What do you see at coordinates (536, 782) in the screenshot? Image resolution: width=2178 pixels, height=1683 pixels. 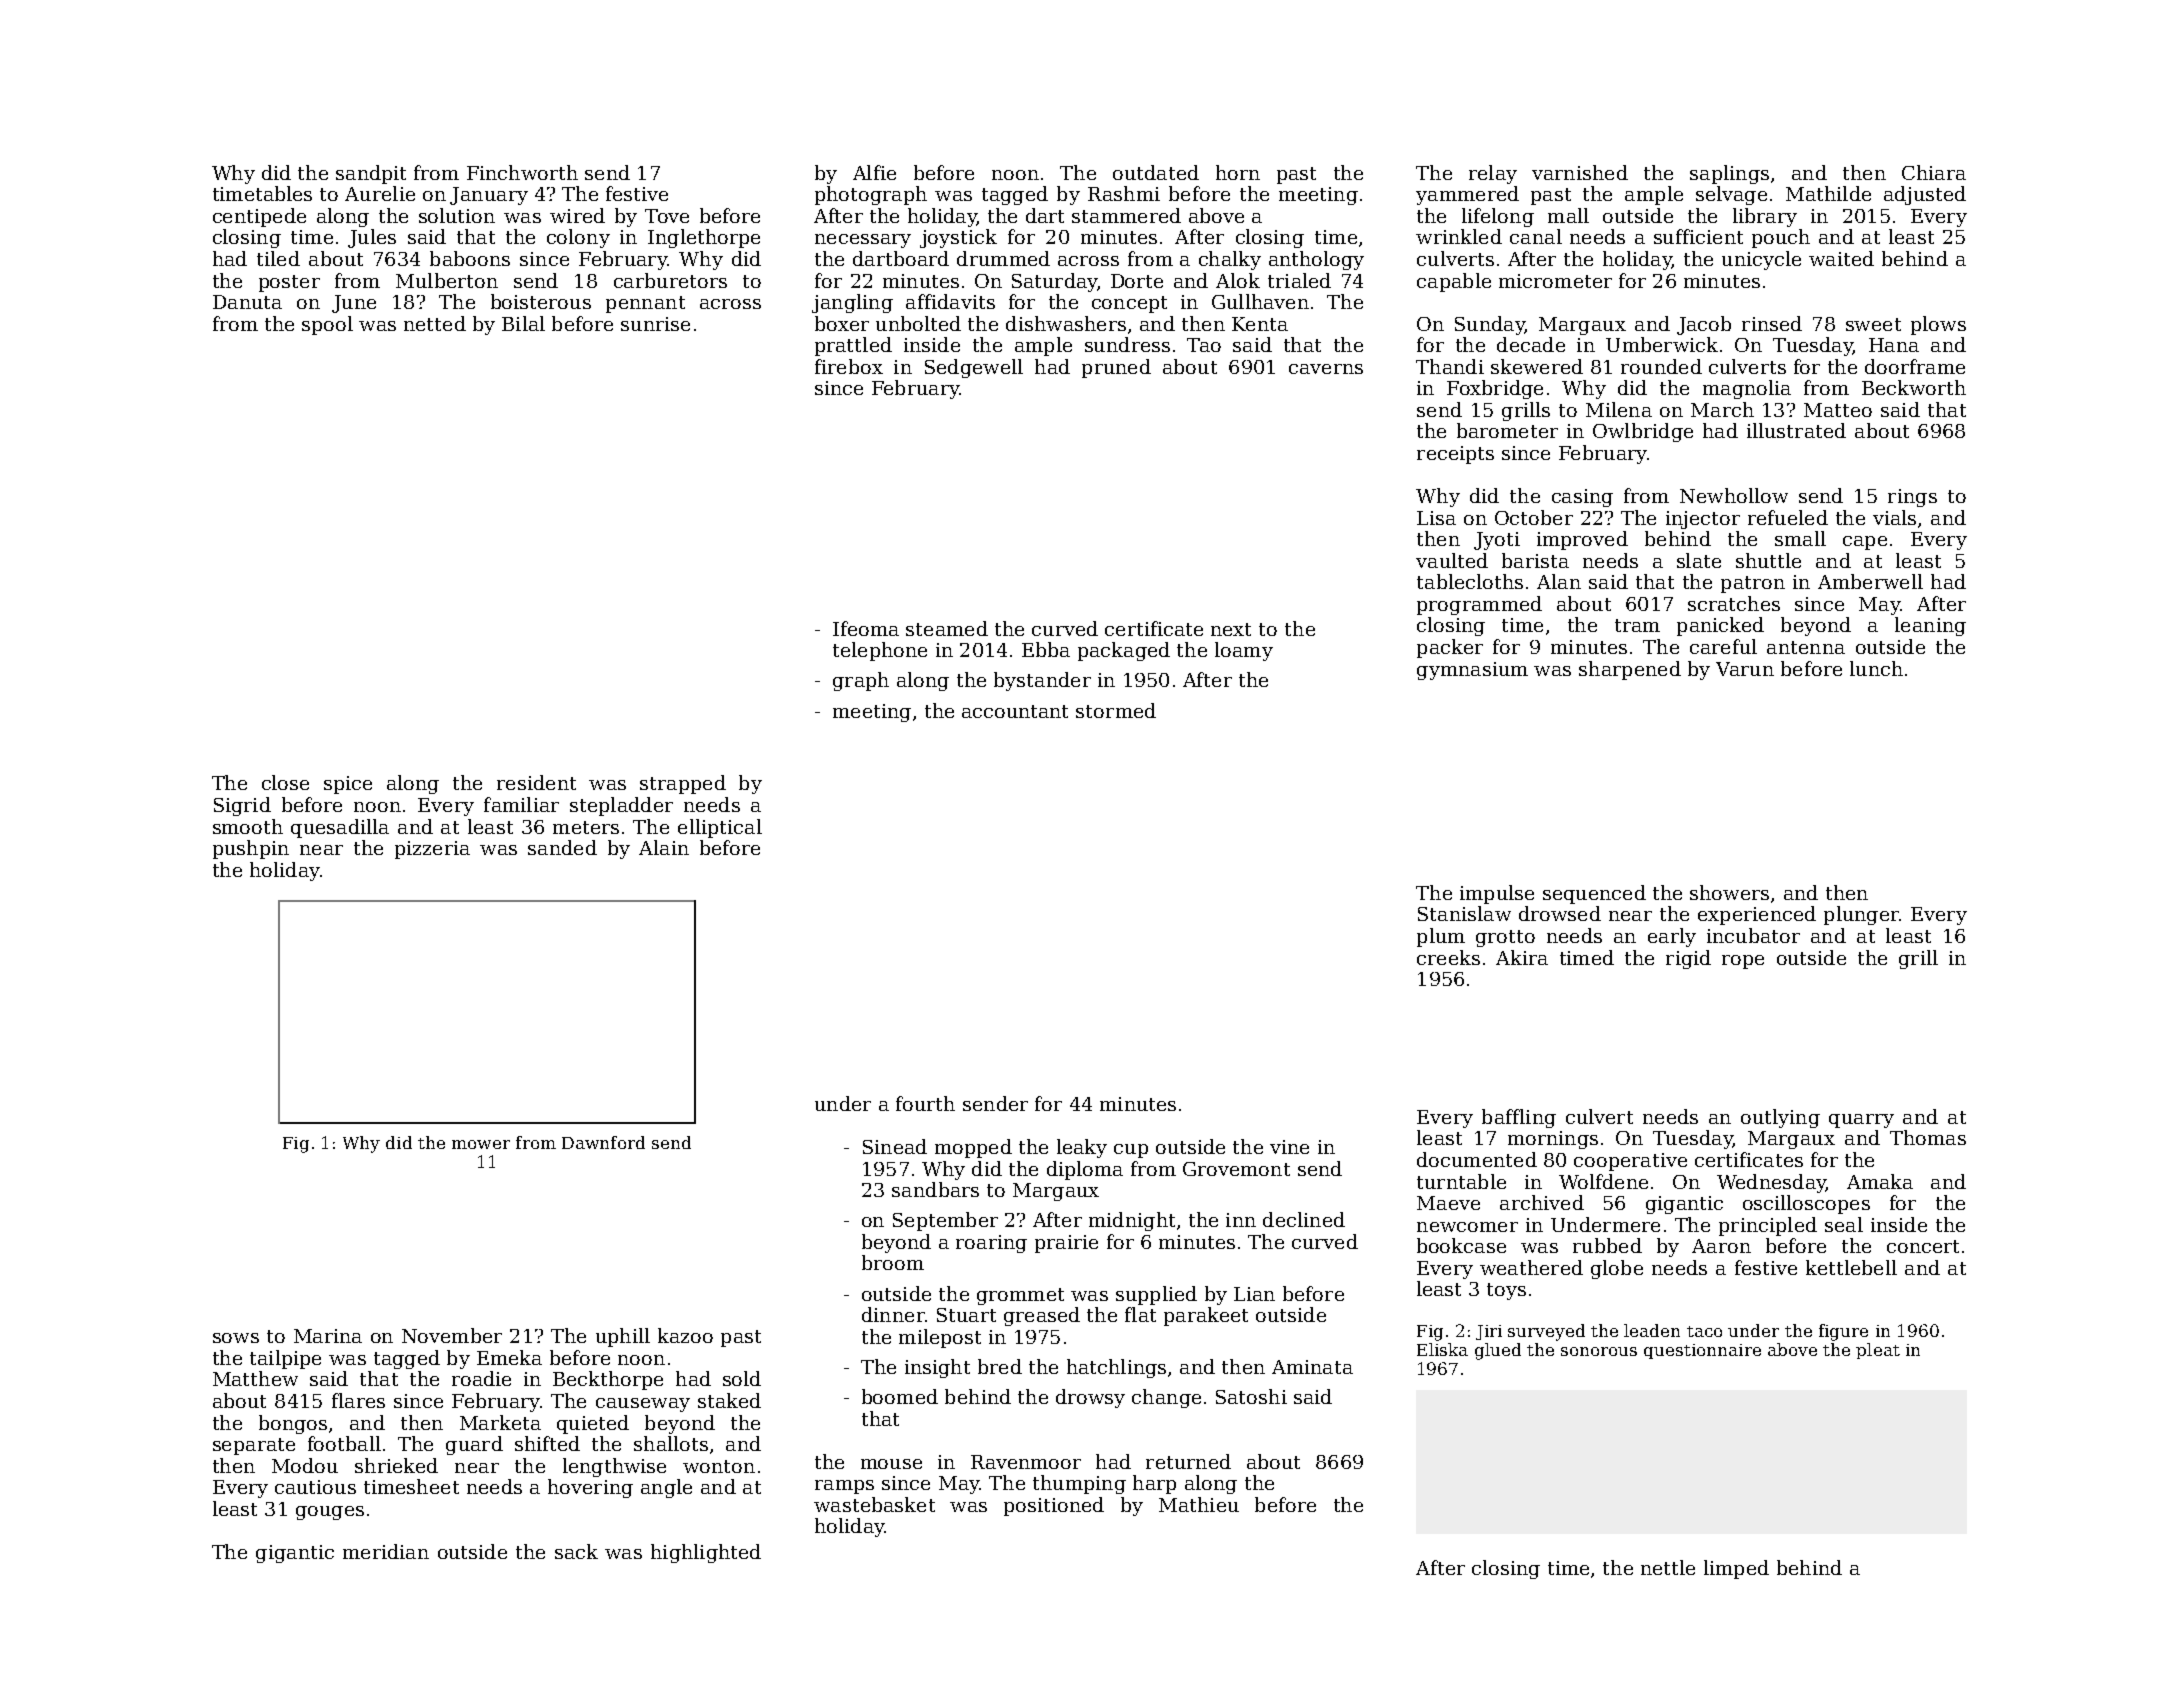 I see `resident` at bounding box center [536, 782].
